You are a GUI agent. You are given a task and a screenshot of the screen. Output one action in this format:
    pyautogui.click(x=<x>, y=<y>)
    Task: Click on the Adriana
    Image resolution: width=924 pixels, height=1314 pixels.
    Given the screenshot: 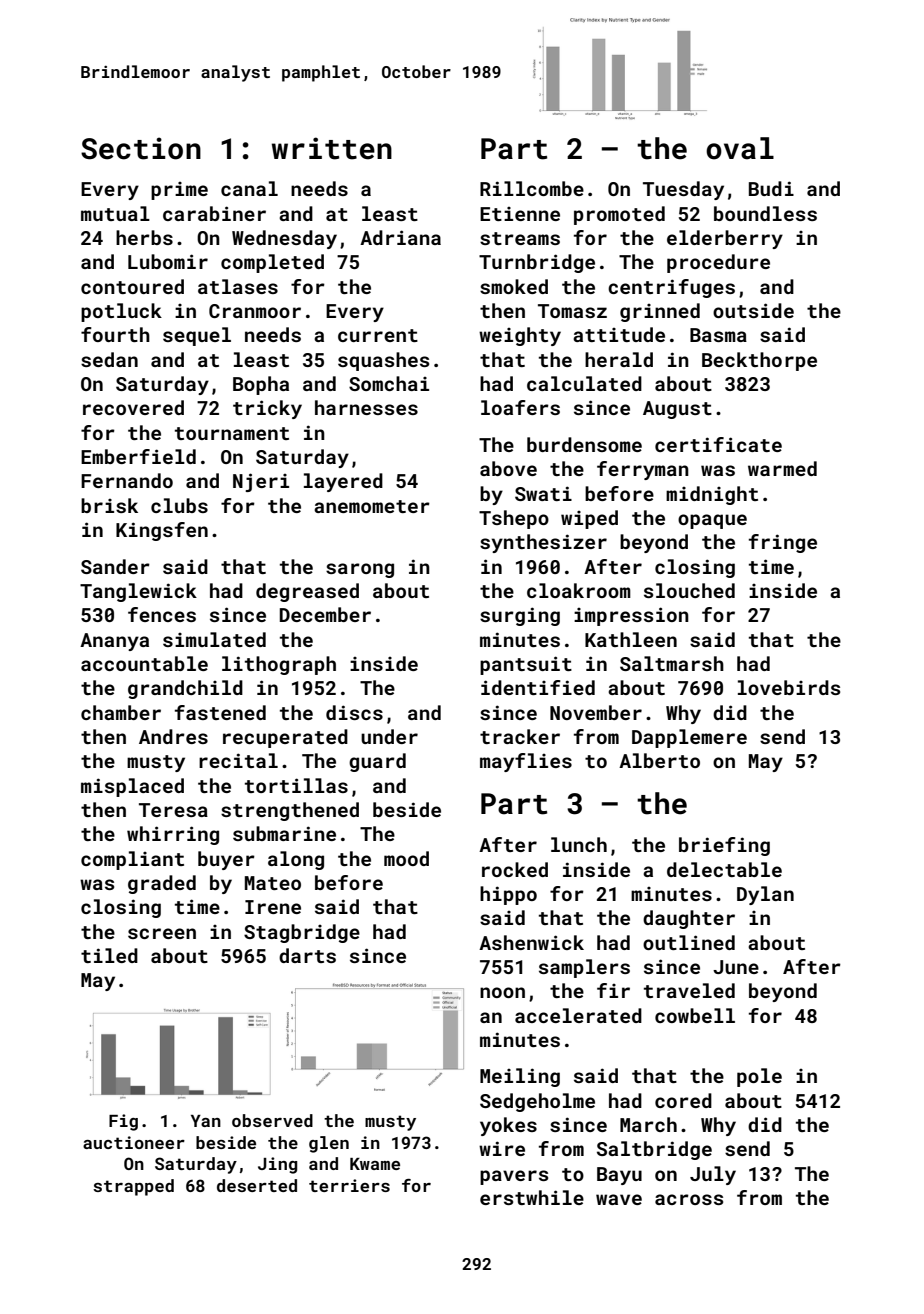 What is the action you would take?
    pyautogui.click(x=400, y=237)
